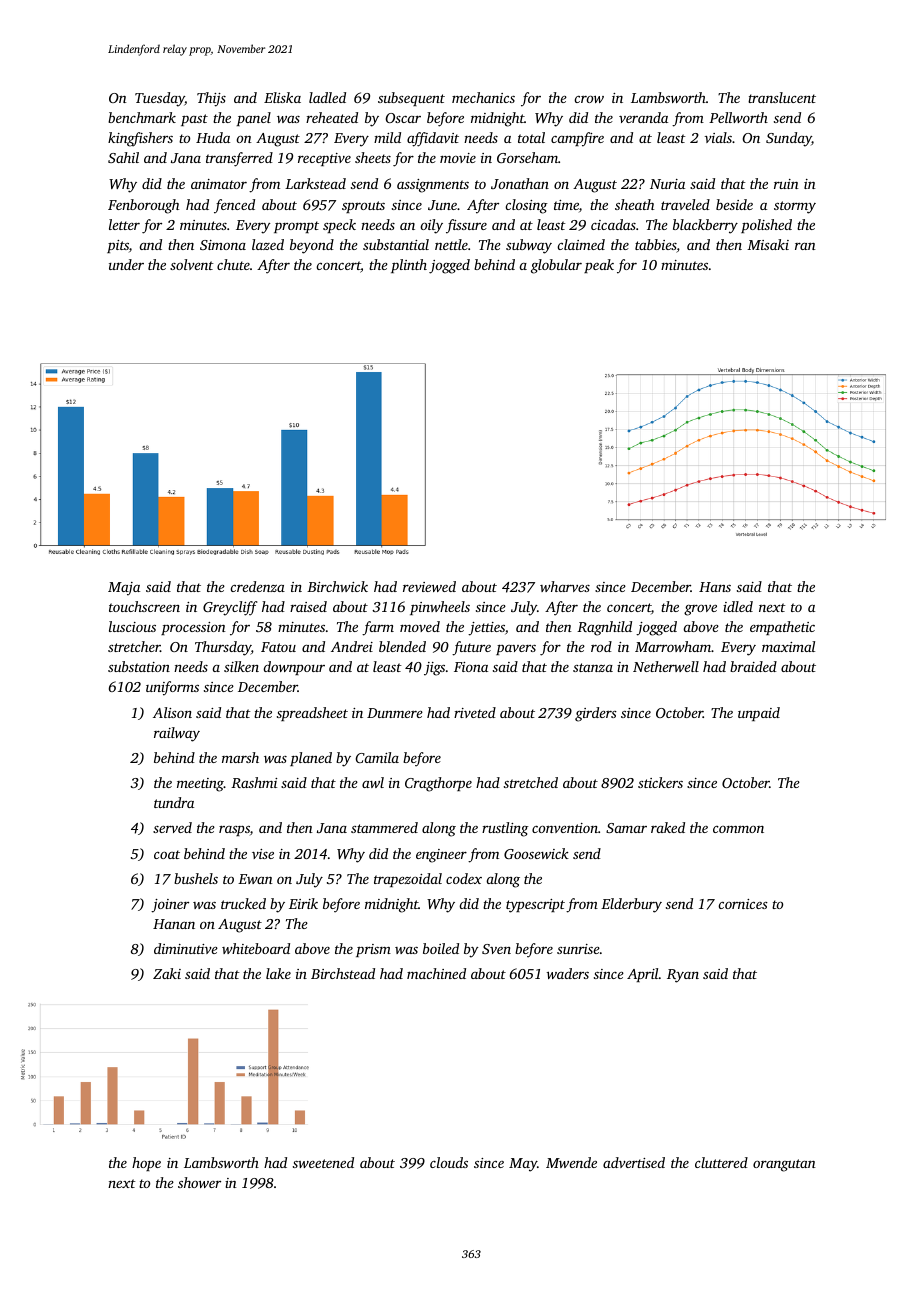 The image size is (924, 1308). Describe the element at coordinates (194, 120) in the screenshot. I see `past` at that location.
